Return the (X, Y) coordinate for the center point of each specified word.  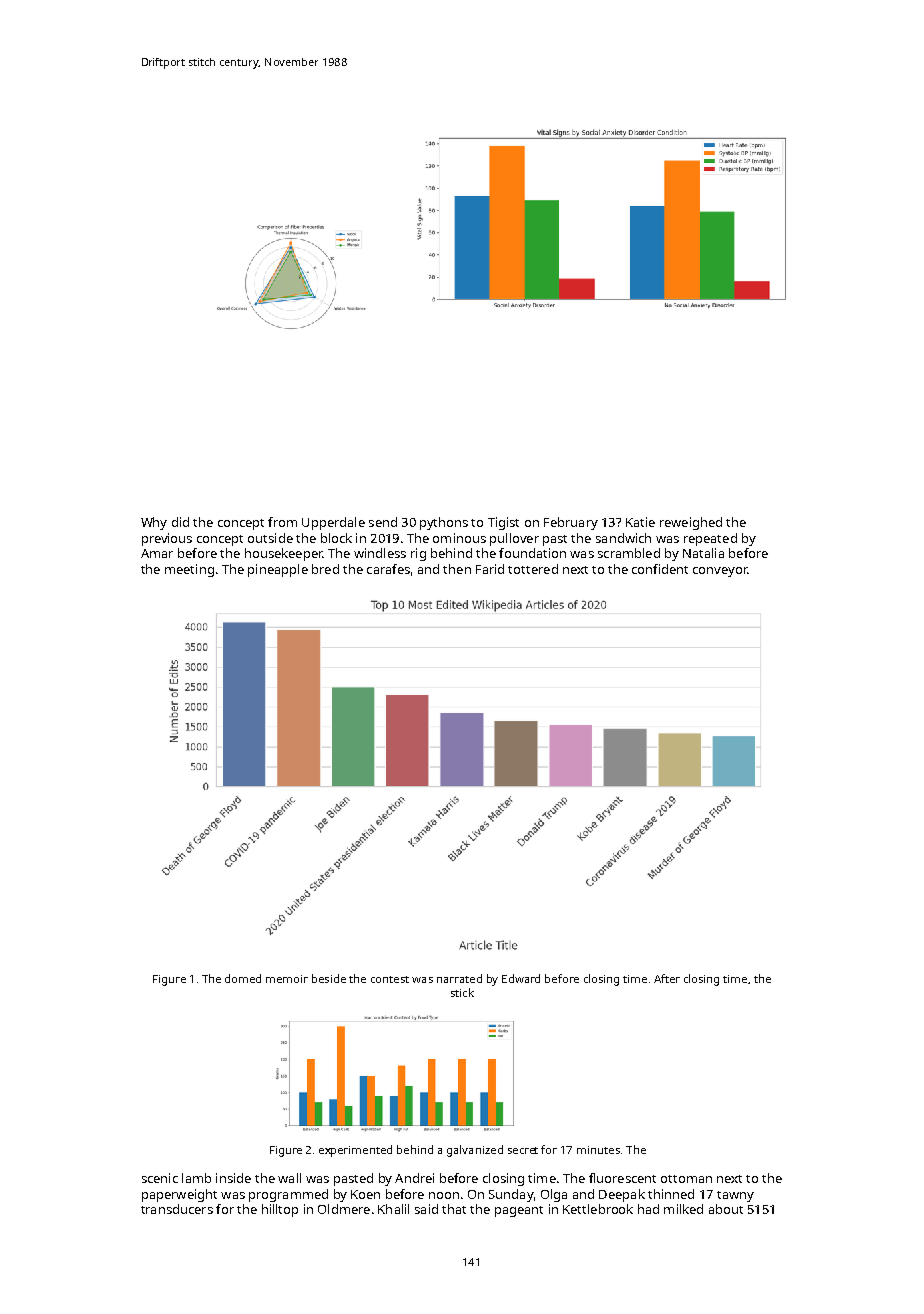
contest (390, 979)
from (282, 522)
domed (243, 978)
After (667, 978)
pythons (444, 523)
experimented (355, 1151)
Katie (640, 522)
